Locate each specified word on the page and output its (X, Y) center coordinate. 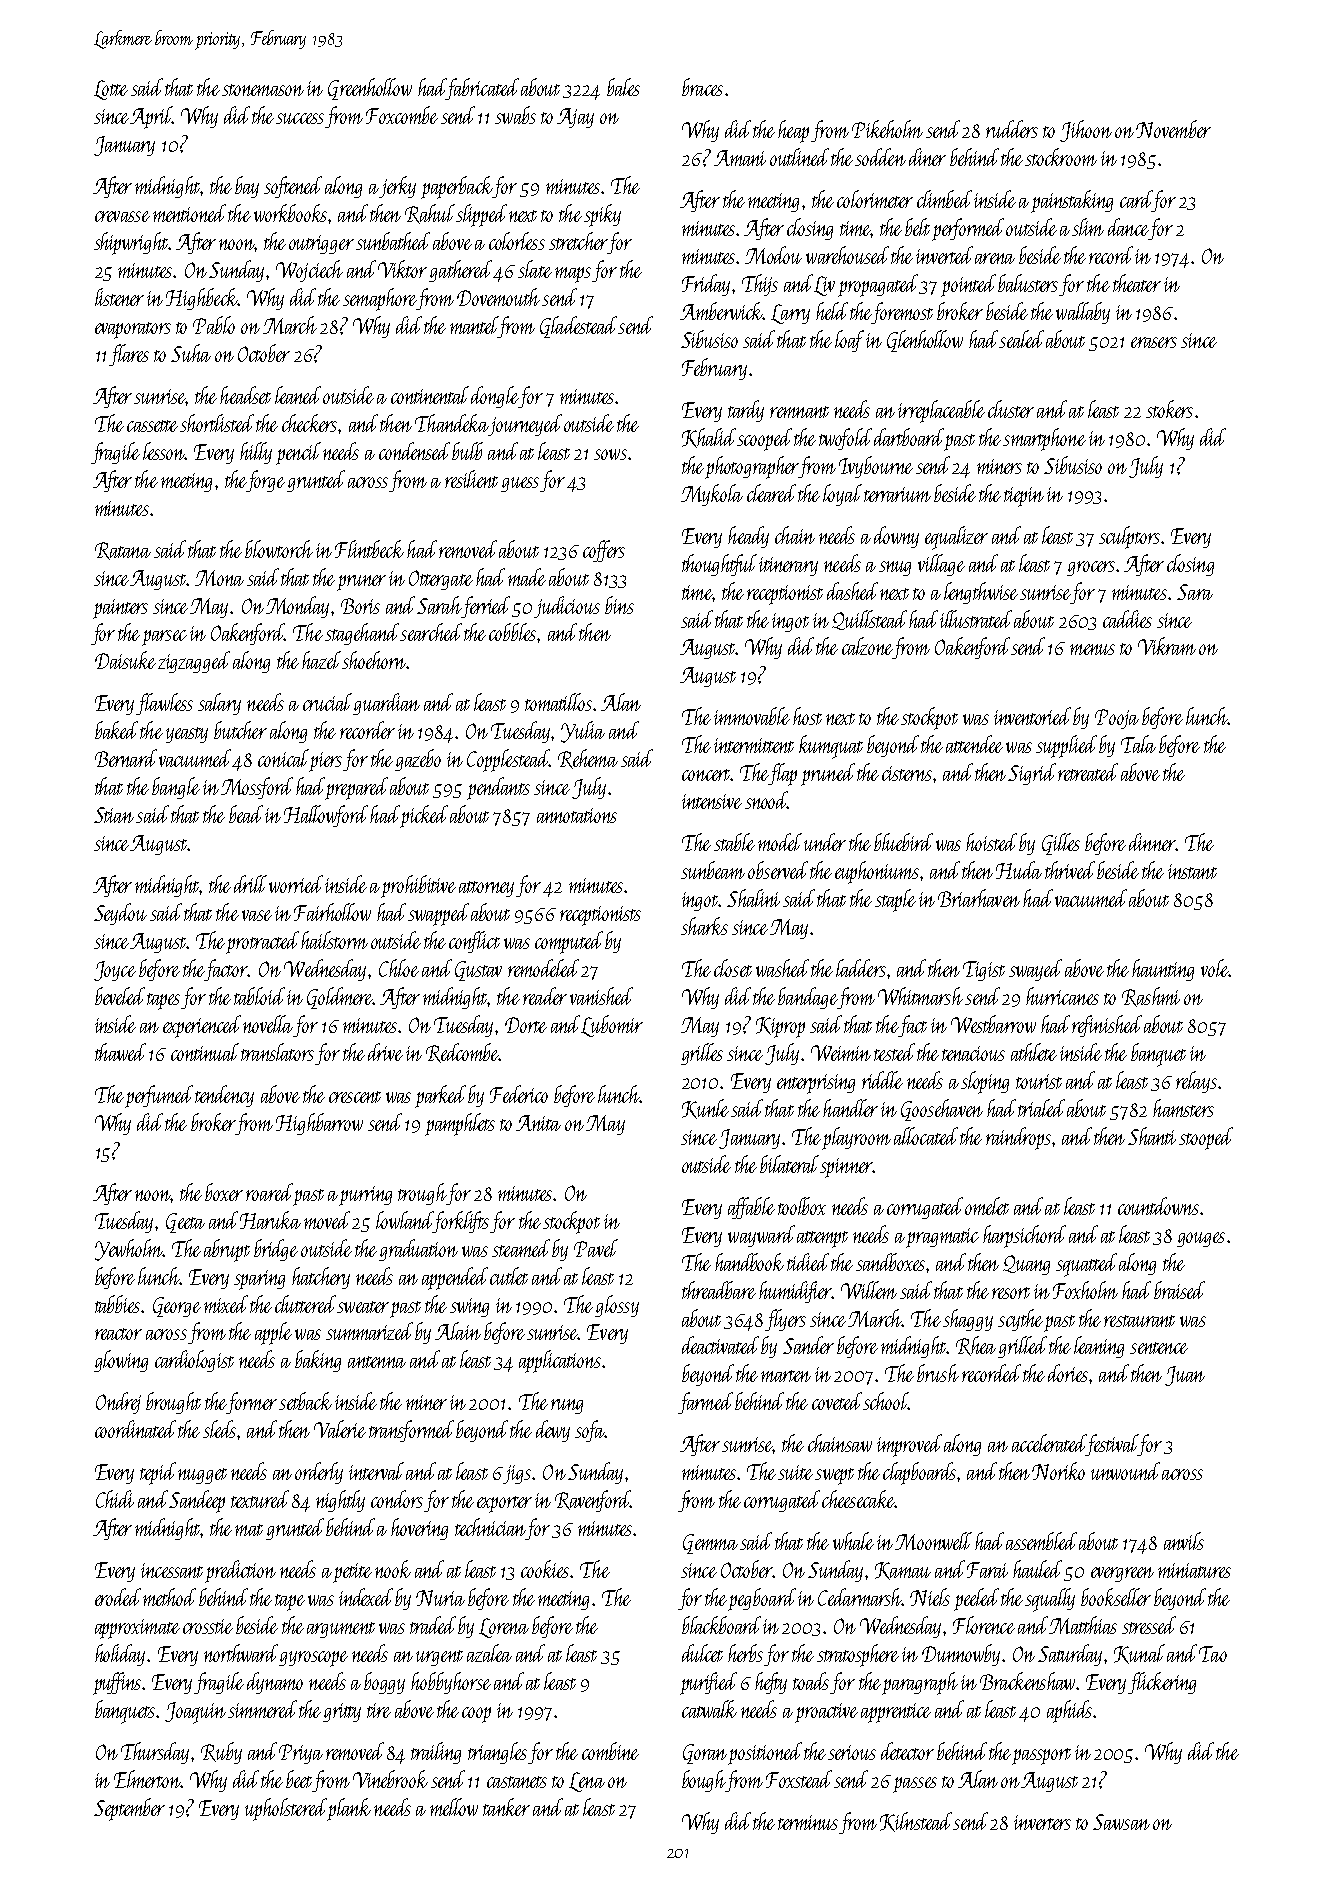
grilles (702, 1054)
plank (349, 1809)
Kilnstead (916, 1822)
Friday (706, 285)
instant (1192, 871)
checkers (309, 423)
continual (205, 1052)
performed (968, 229)
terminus (808, 1822)
